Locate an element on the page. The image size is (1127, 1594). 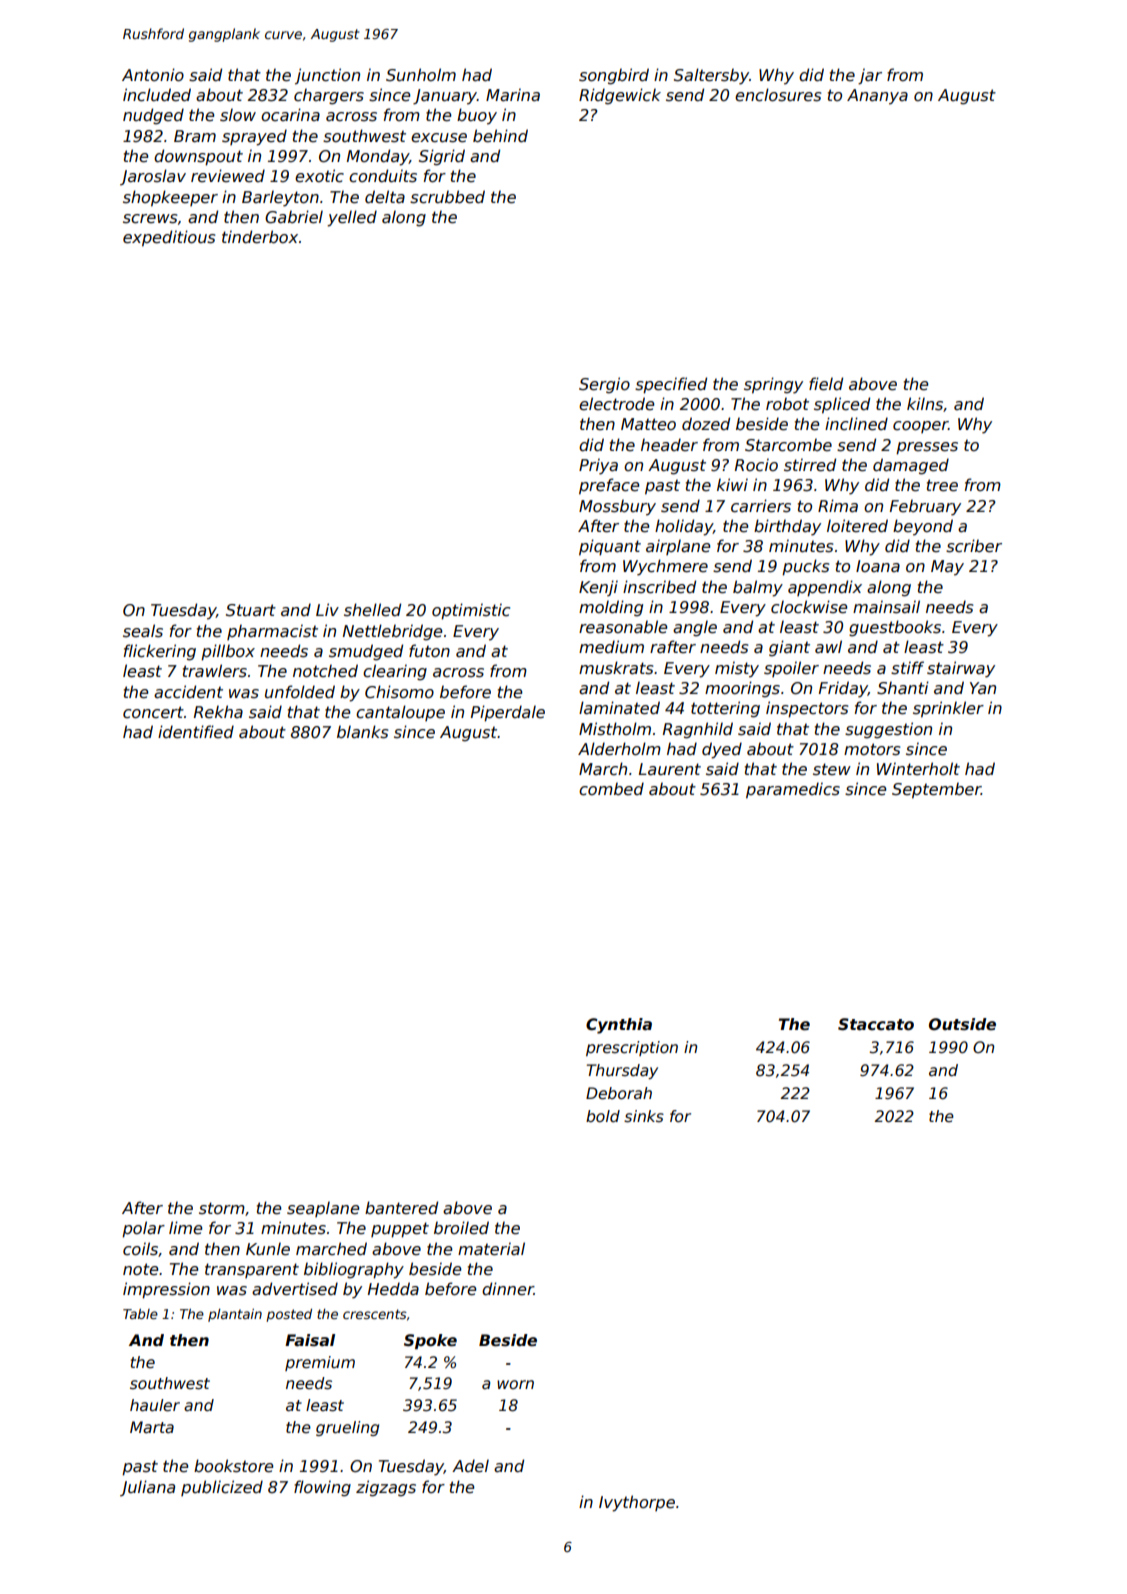
Alderholm is located at coordinates (619, 749).
